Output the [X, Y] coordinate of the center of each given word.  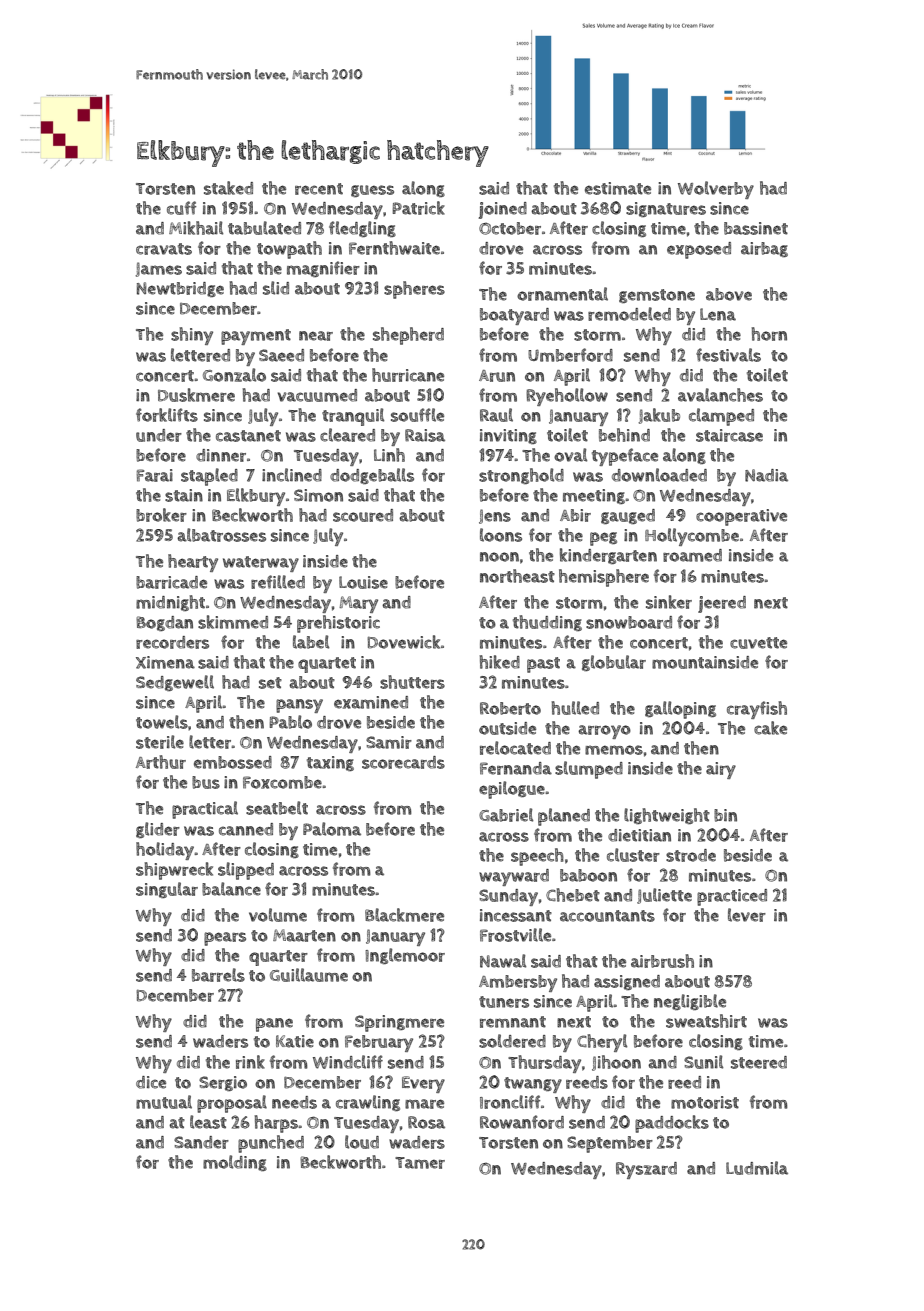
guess [372, 191]
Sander [201, 1142]
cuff [181, 208]
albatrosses [221, 535]
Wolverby [716, 190]
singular [167, 890]
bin [725, 815]
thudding [547, 623]
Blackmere [404, 915]
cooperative [741, 517]
